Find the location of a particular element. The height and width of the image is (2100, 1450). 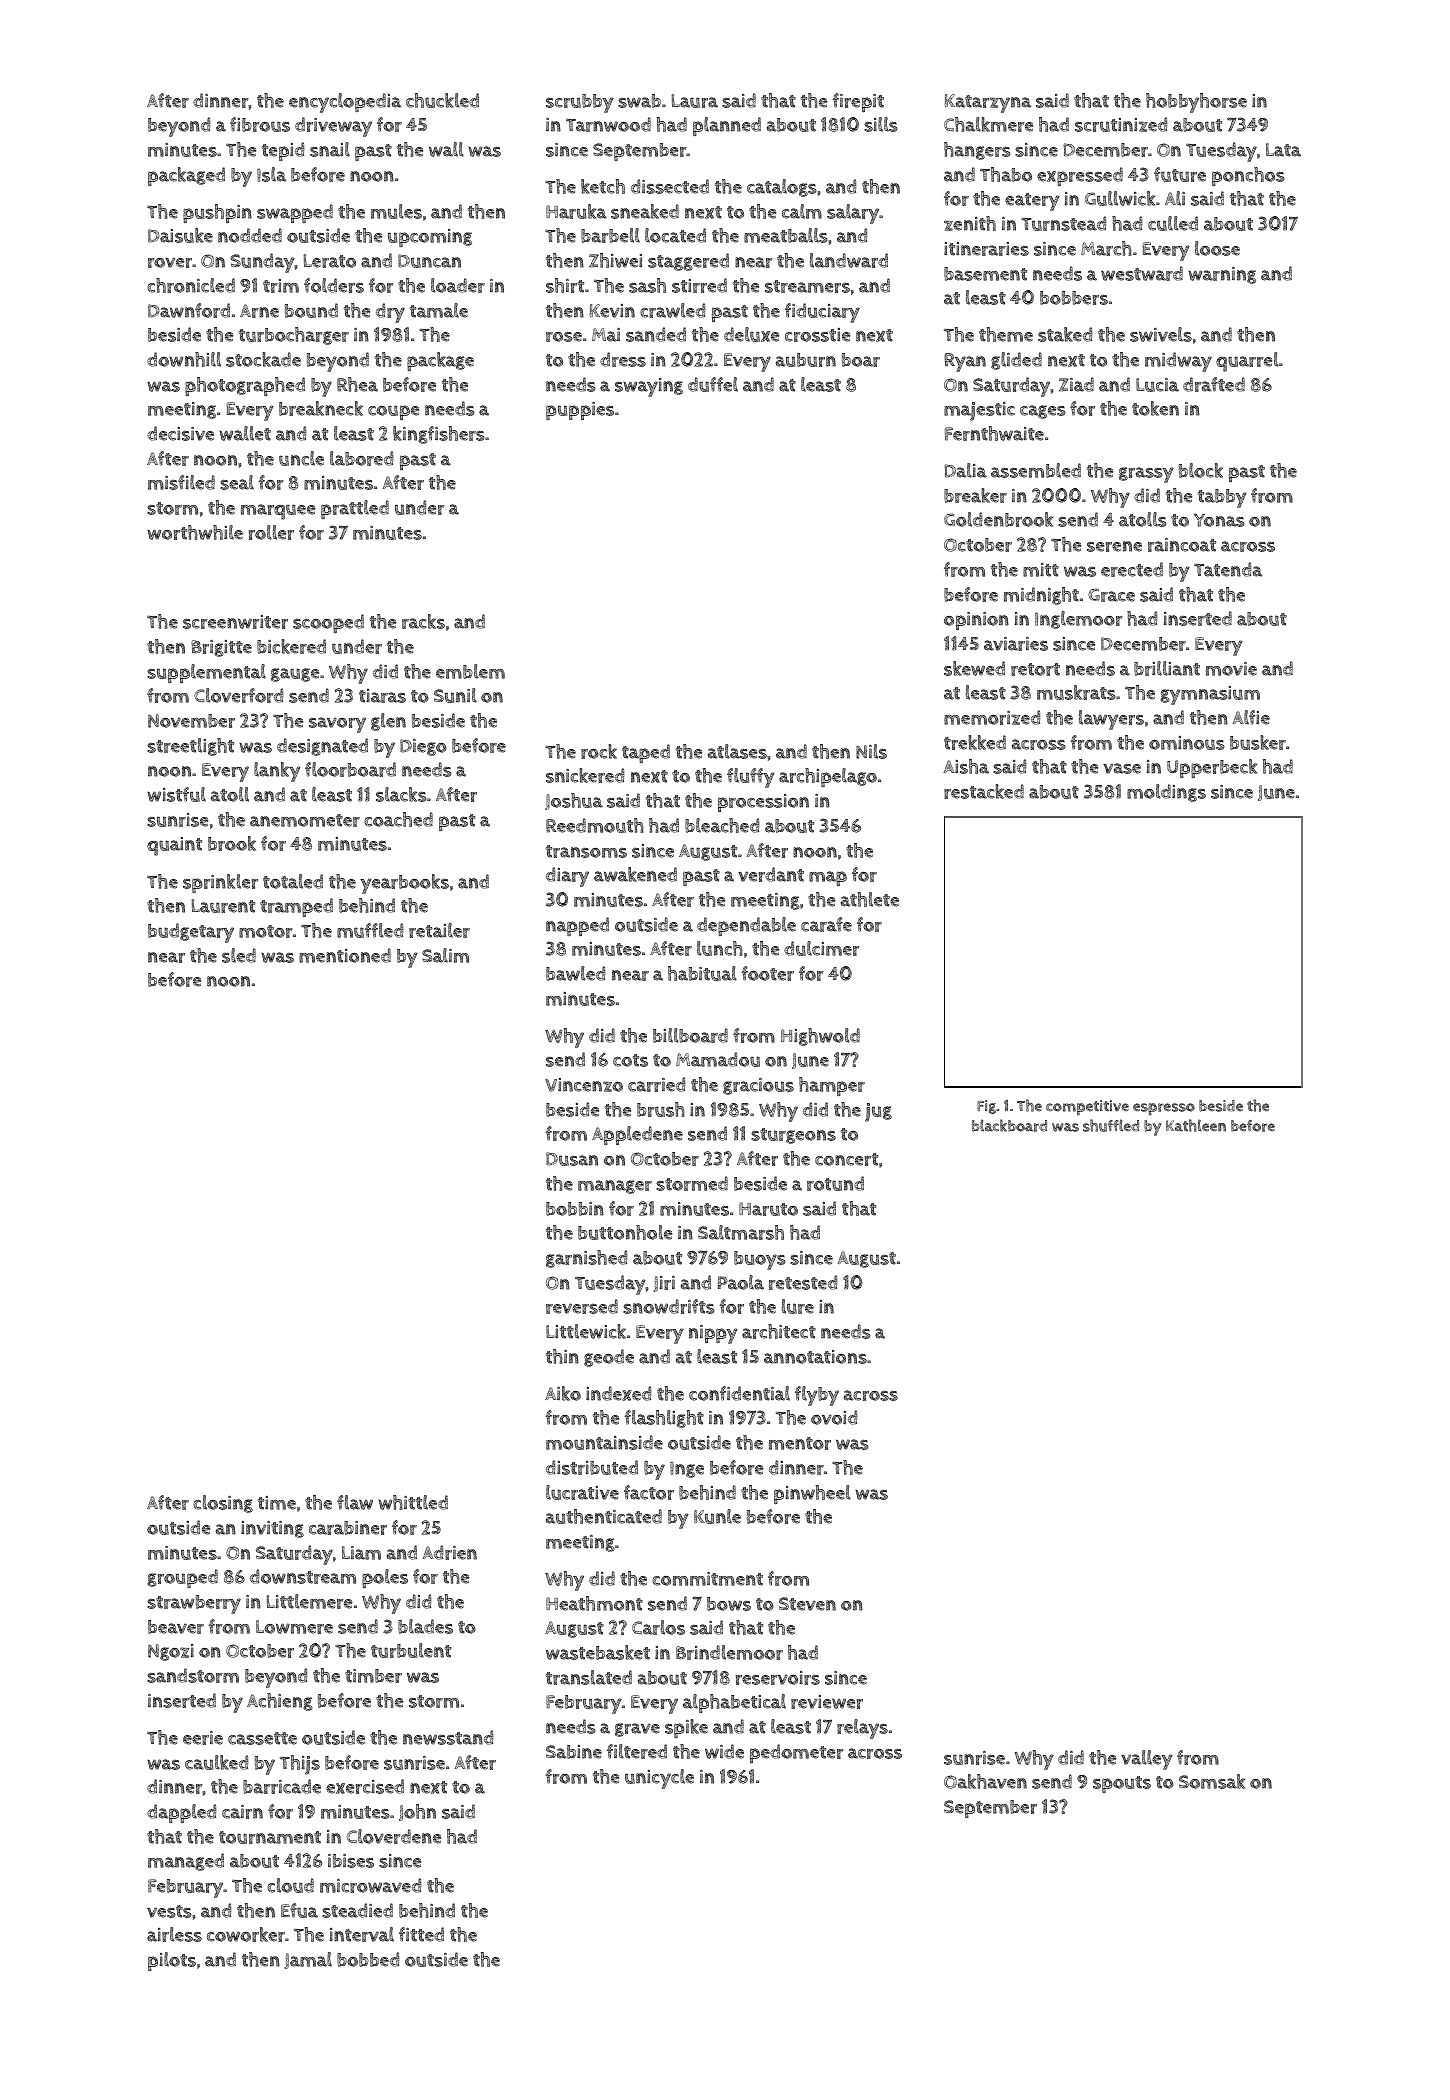

quarrel is located at coordinates (1247, 362).
